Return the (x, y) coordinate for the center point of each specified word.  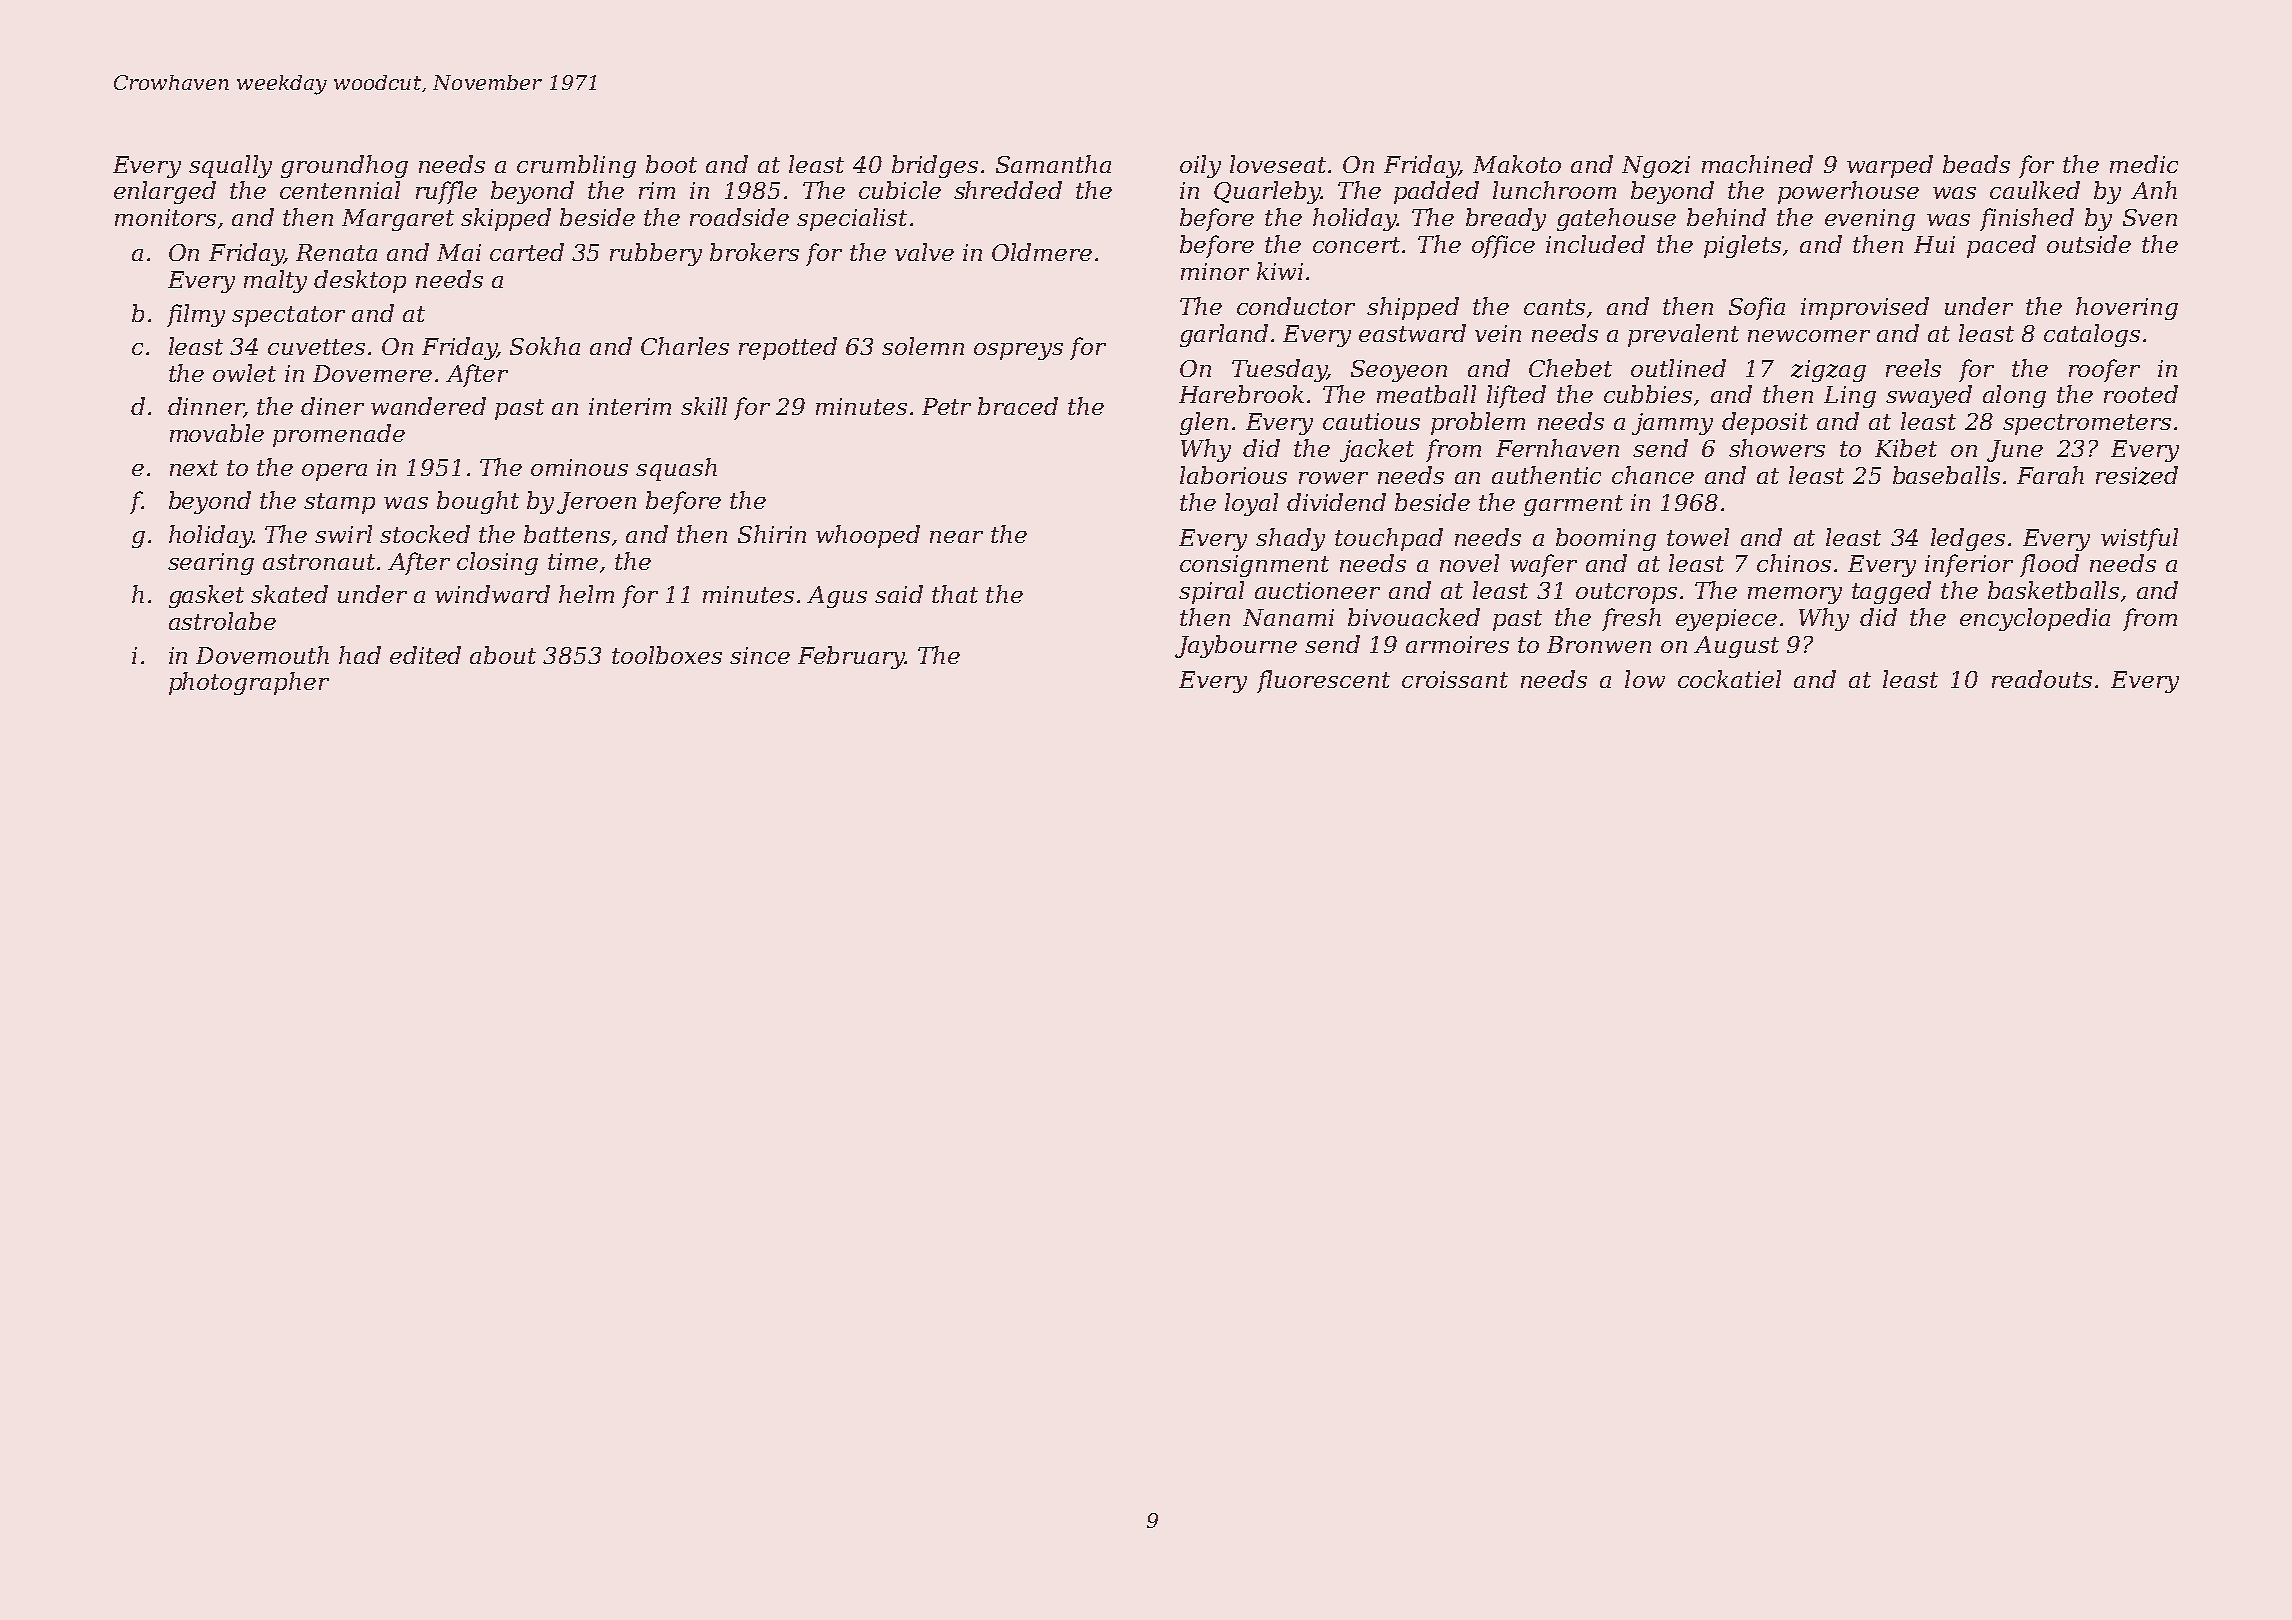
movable (217, 433)
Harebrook (1241, 394)
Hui (1934, 244)
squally (230, 166)
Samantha (1053, 164)
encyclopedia (2035, 619)
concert (1356, 245)
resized (2137, 475)
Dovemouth (262, 655)
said (899, 594)
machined (1757, 164)
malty (275, 281)
